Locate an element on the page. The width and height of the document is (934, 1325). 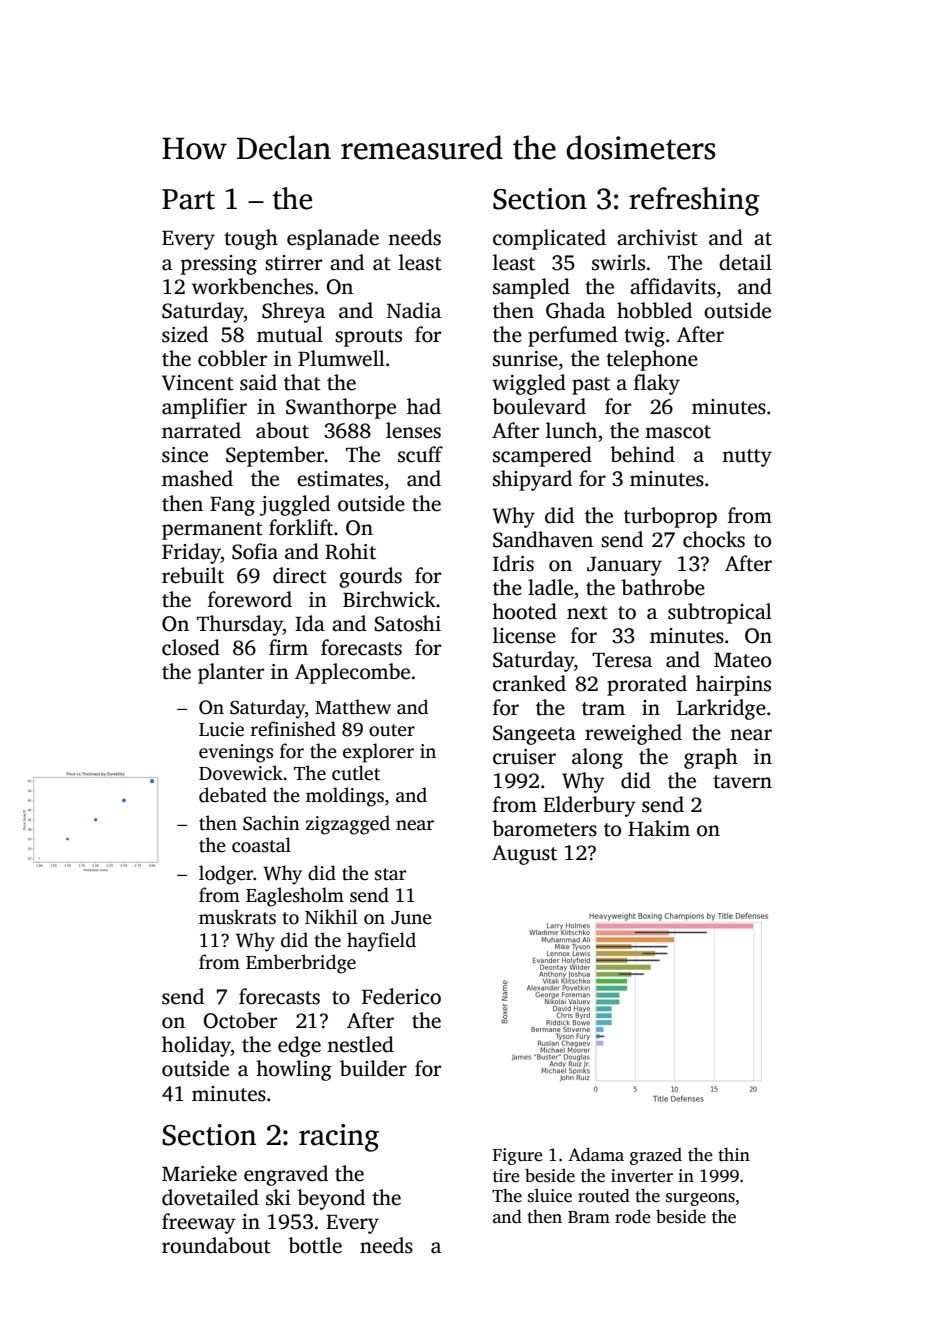
detail is located at coordinates (745, 262).
